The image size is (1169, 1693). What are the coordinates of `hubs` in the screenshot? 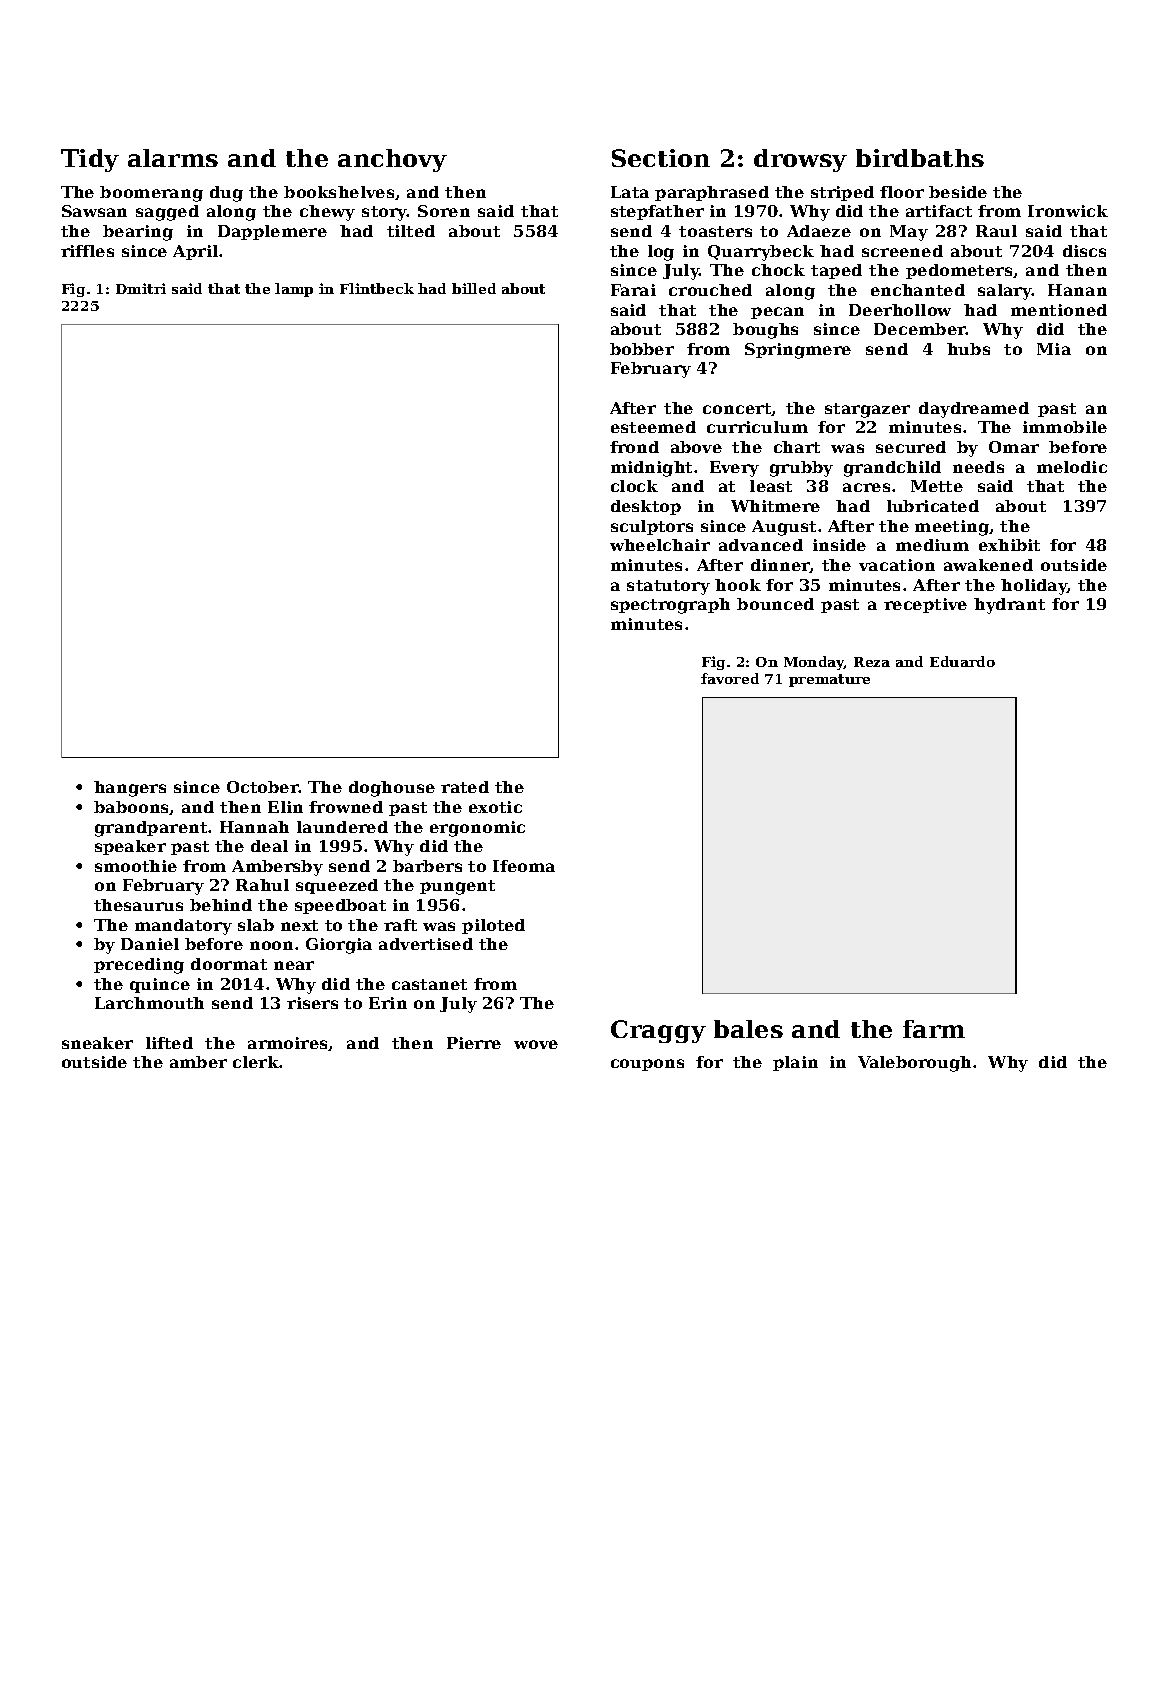 It's located at (968, 349).
